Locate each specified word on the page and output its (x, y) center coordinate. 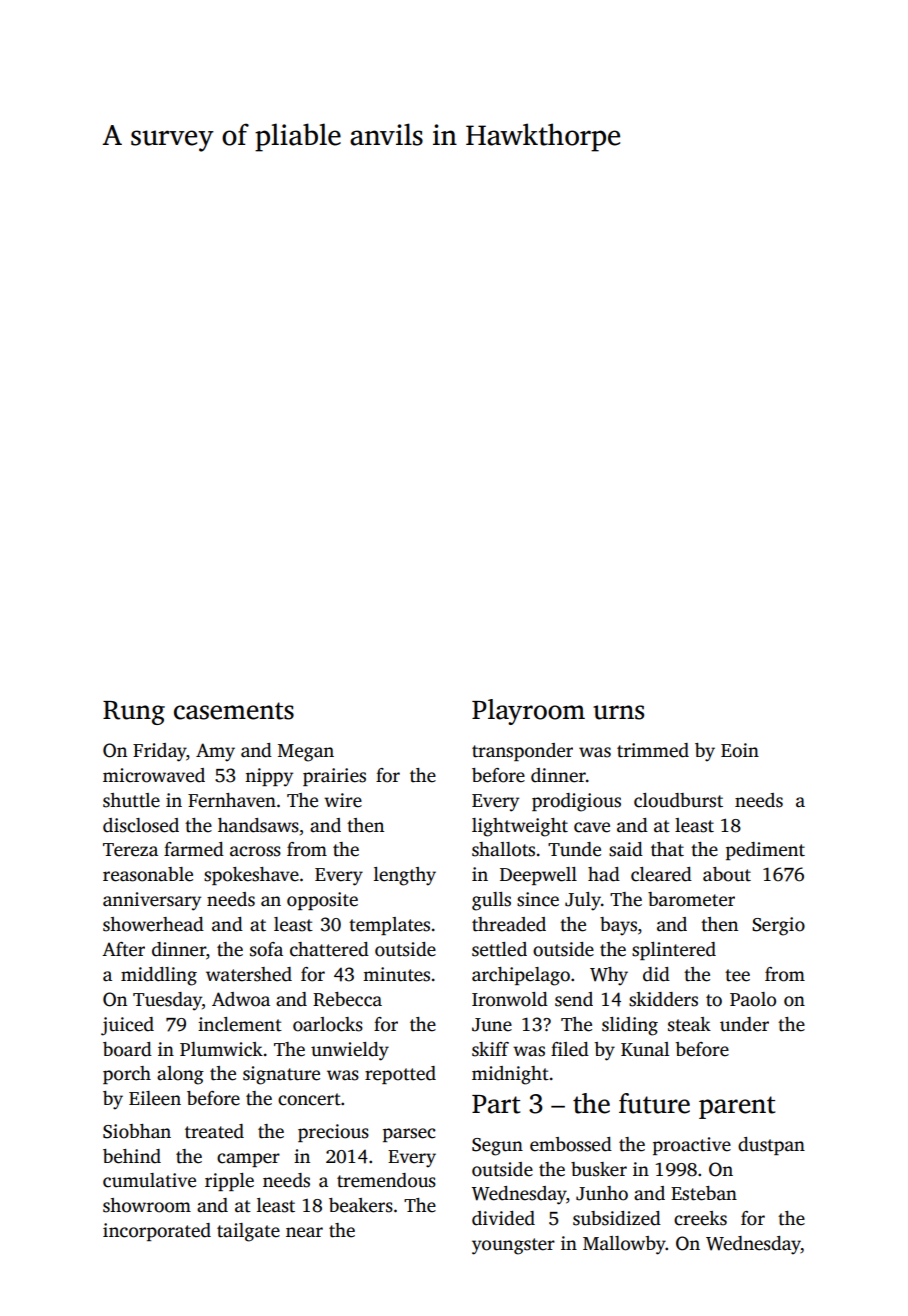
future (654, 1103)
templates (389, 926)
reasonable (148, 874)
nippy (269, 777)
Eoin (740, 750)
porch (127, 1075)
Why (609, 976)
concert (309, 1099)
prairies (334, 777)
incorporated (157, 1232)
